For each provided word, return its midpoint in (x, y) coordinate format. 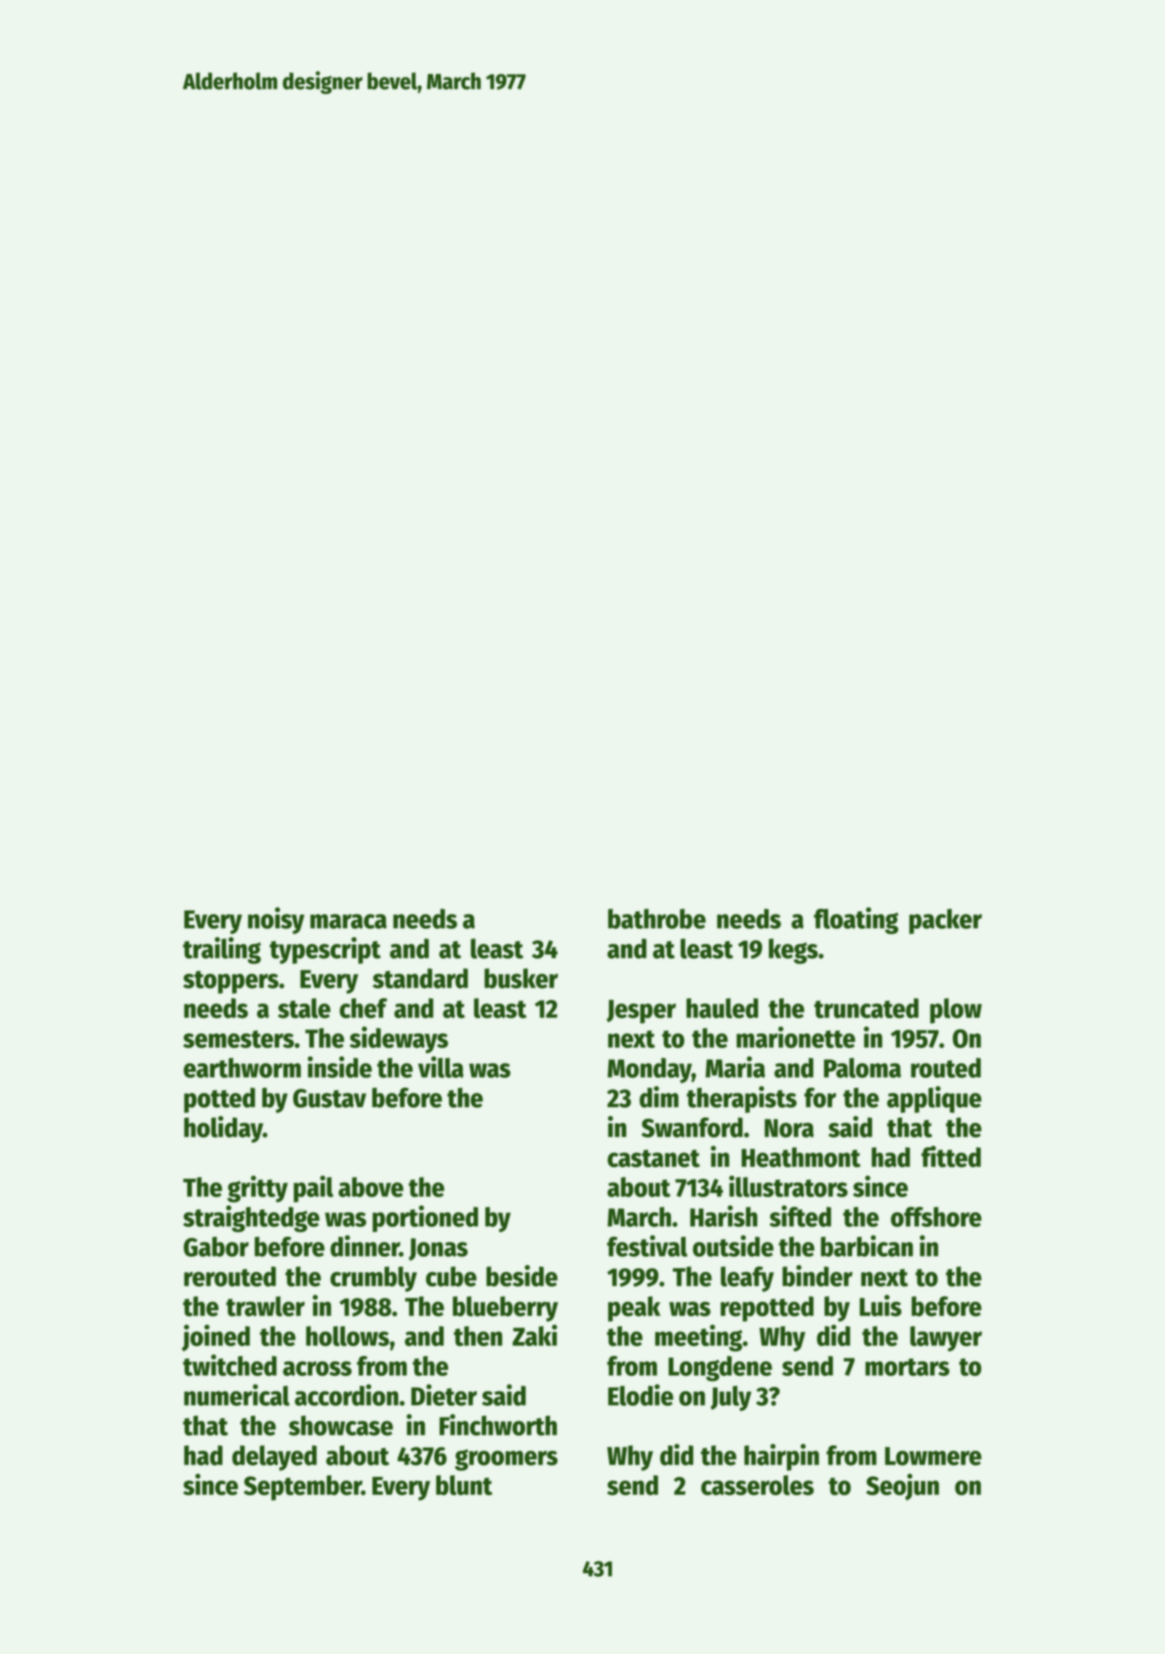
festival (647, 1246)
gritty (257, 1189)
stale (304, 1008)
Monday (649, 1070)
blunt (464, 1485)
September (303, 1488)
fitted (951, 1157)
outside (733, 1246)
